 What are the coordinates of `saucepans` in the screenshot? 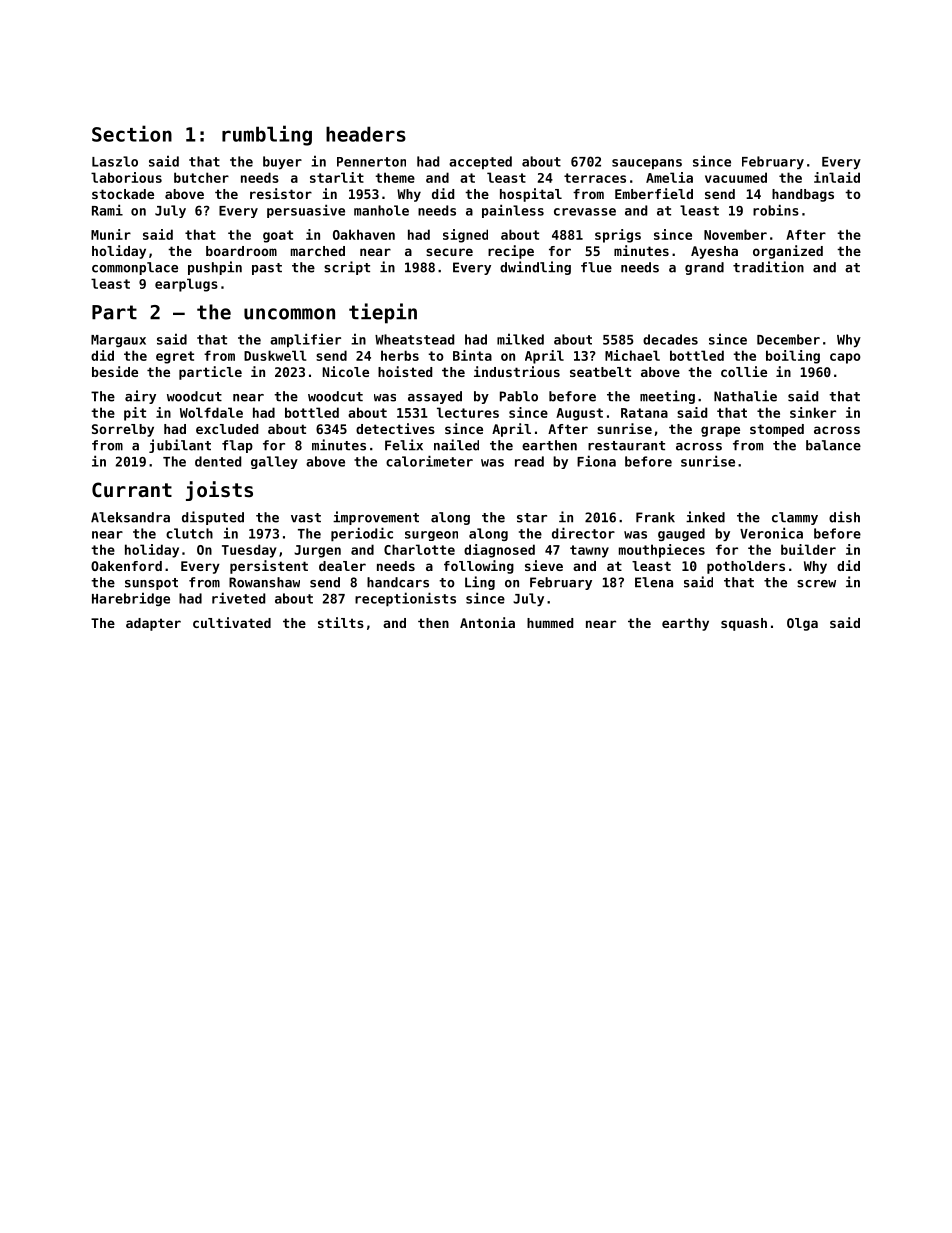 It's located at (647, 164).
